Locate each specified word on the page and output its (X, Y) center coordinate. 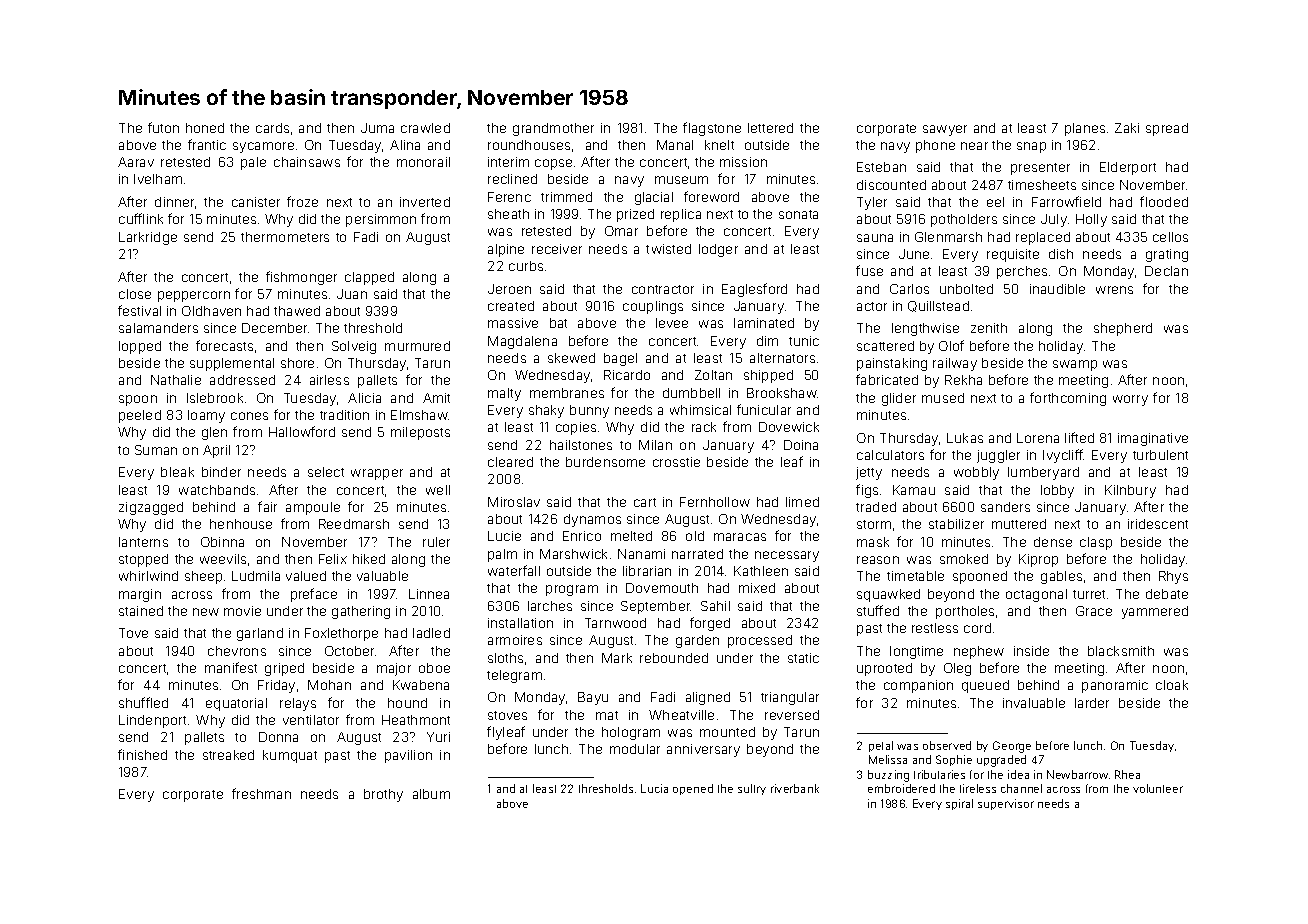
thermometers (285, 237)
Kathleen (761, 571)
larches (550, 606)
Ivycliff (1063, 456)
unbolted (966, 289)
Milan (655, 445)
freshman (261, 793)
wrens (1114, 290)
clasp (1096, 543)
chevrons (237, 651)
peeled (140, 416)
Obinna (222, 542)
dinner (174, 202)
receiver (557, 249)
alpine (506, 250)
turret (1089, 594)
